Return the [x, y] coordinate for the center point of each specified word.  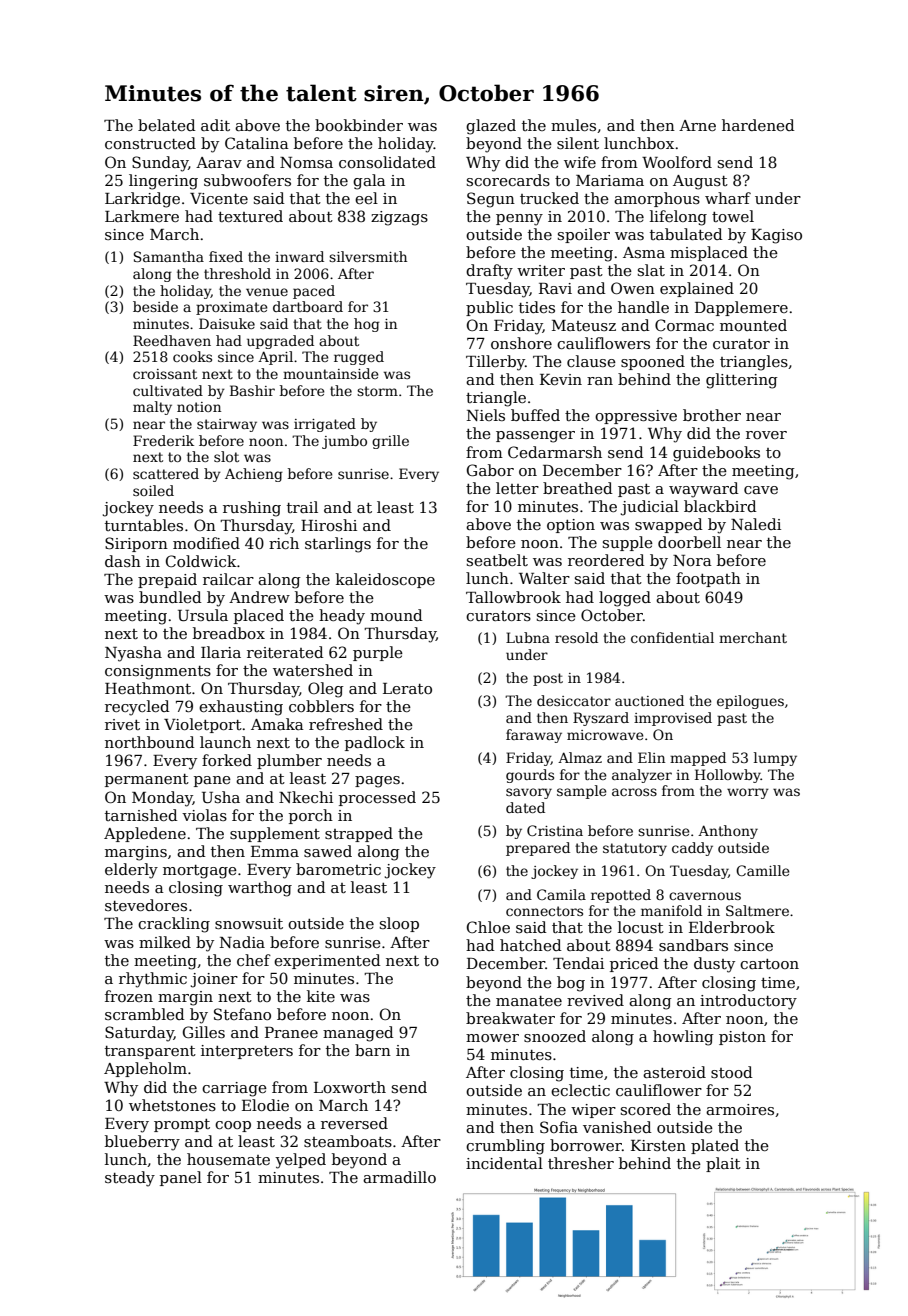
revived [595, 1000]
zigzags [399, 218]
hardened [758, 125]
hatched [531, 945]
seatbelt [497, 560]
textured [250, 216]
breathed [578, 488]
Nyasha [133, 654]
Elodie [265, 1105]
